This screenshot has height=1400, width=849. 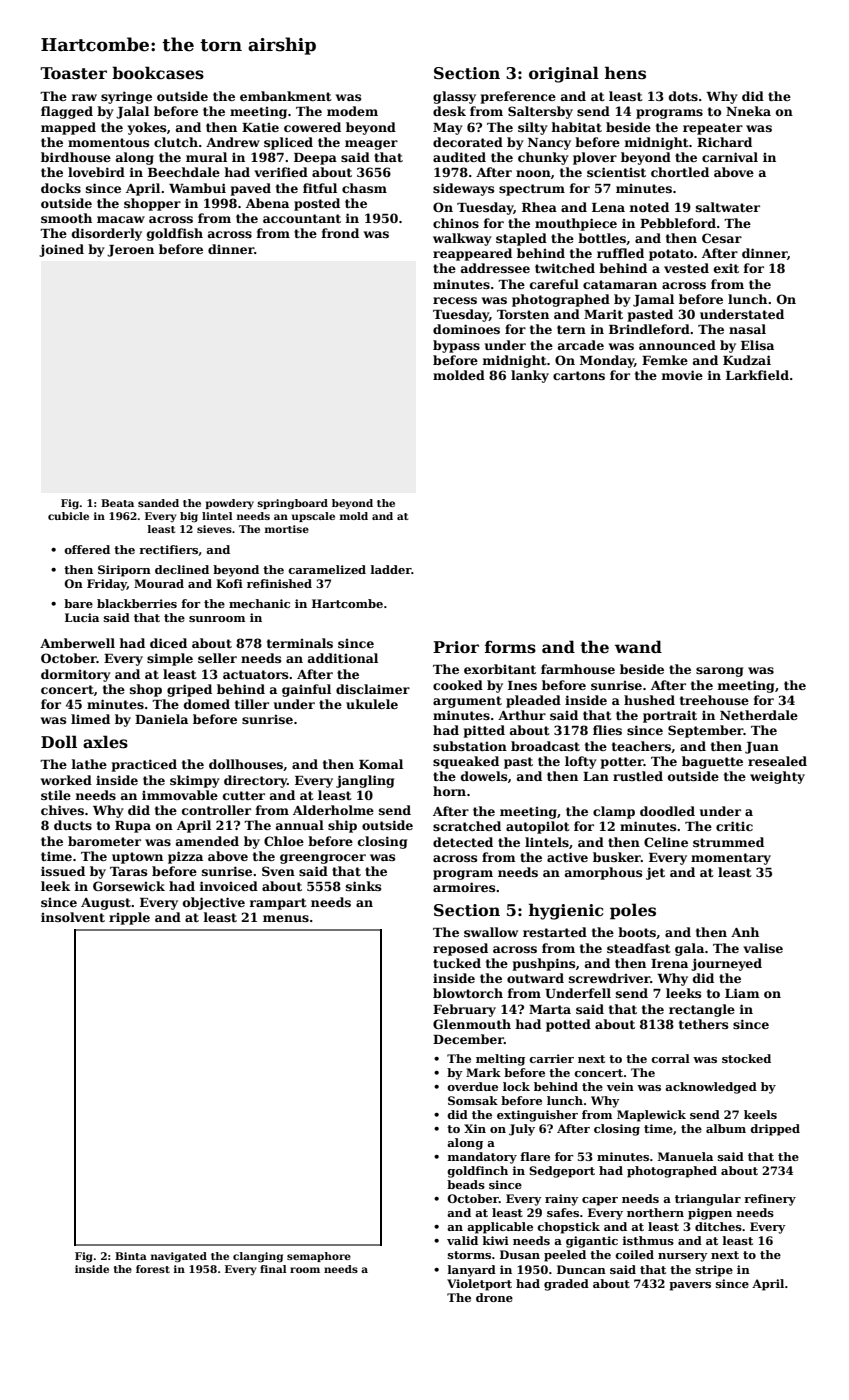 What do you see at coordinates (625, 73) in the screenshot?
I see `hens` at bounding box center [625, 73].
